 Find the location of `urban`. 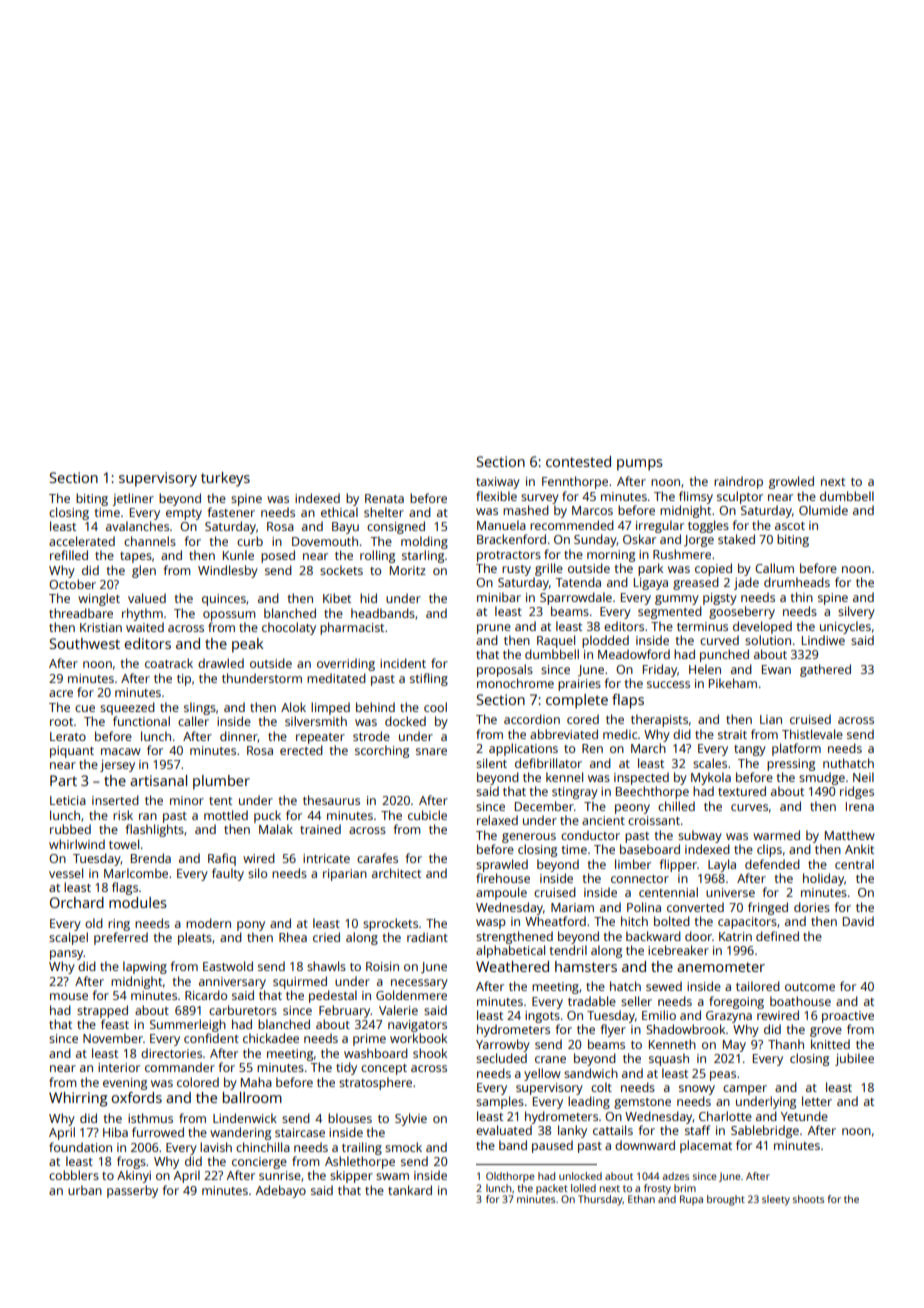

urban is located at coordinates (85, 1190).
